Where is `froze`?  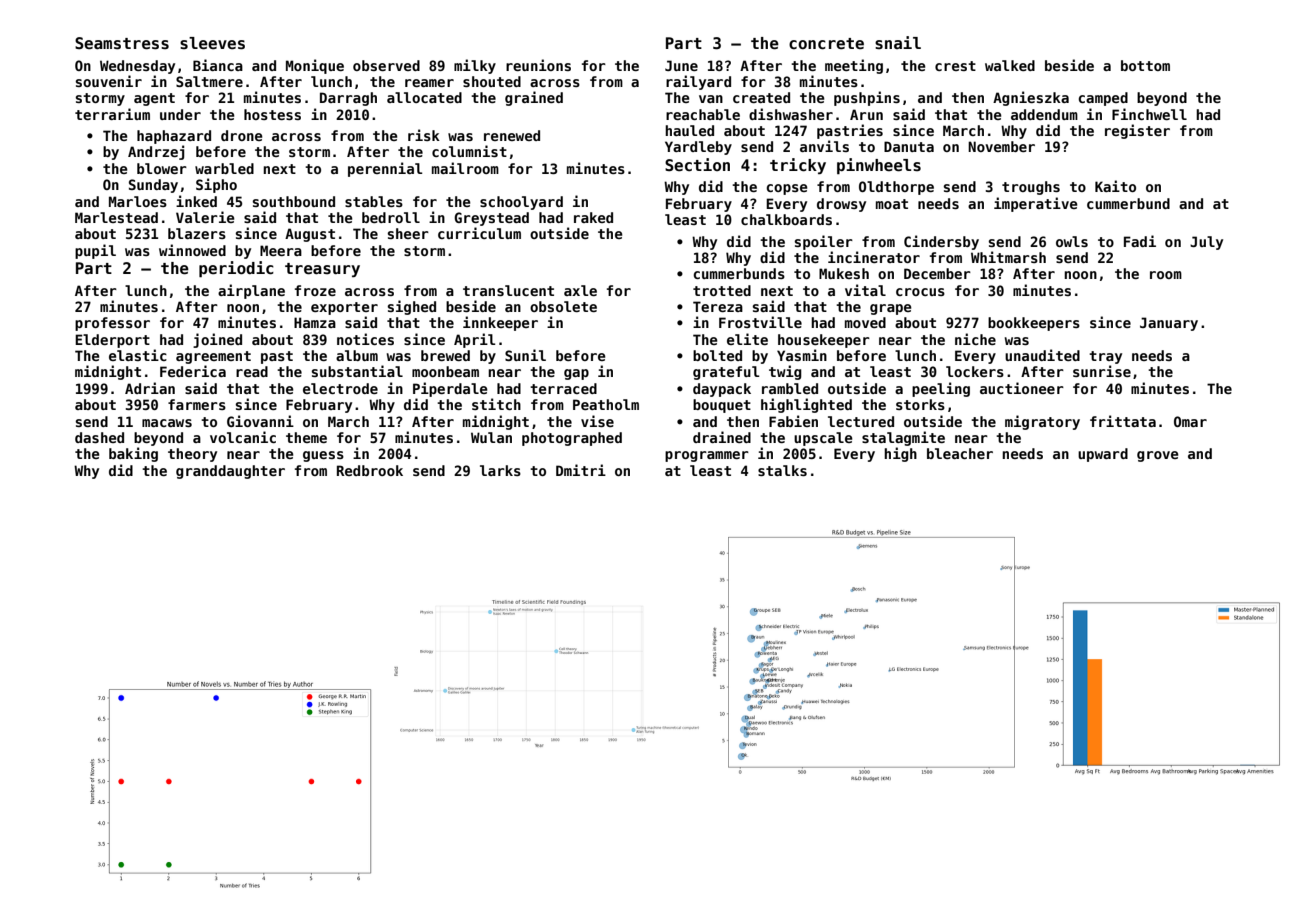
froze is located at coordinates (315, 290).
